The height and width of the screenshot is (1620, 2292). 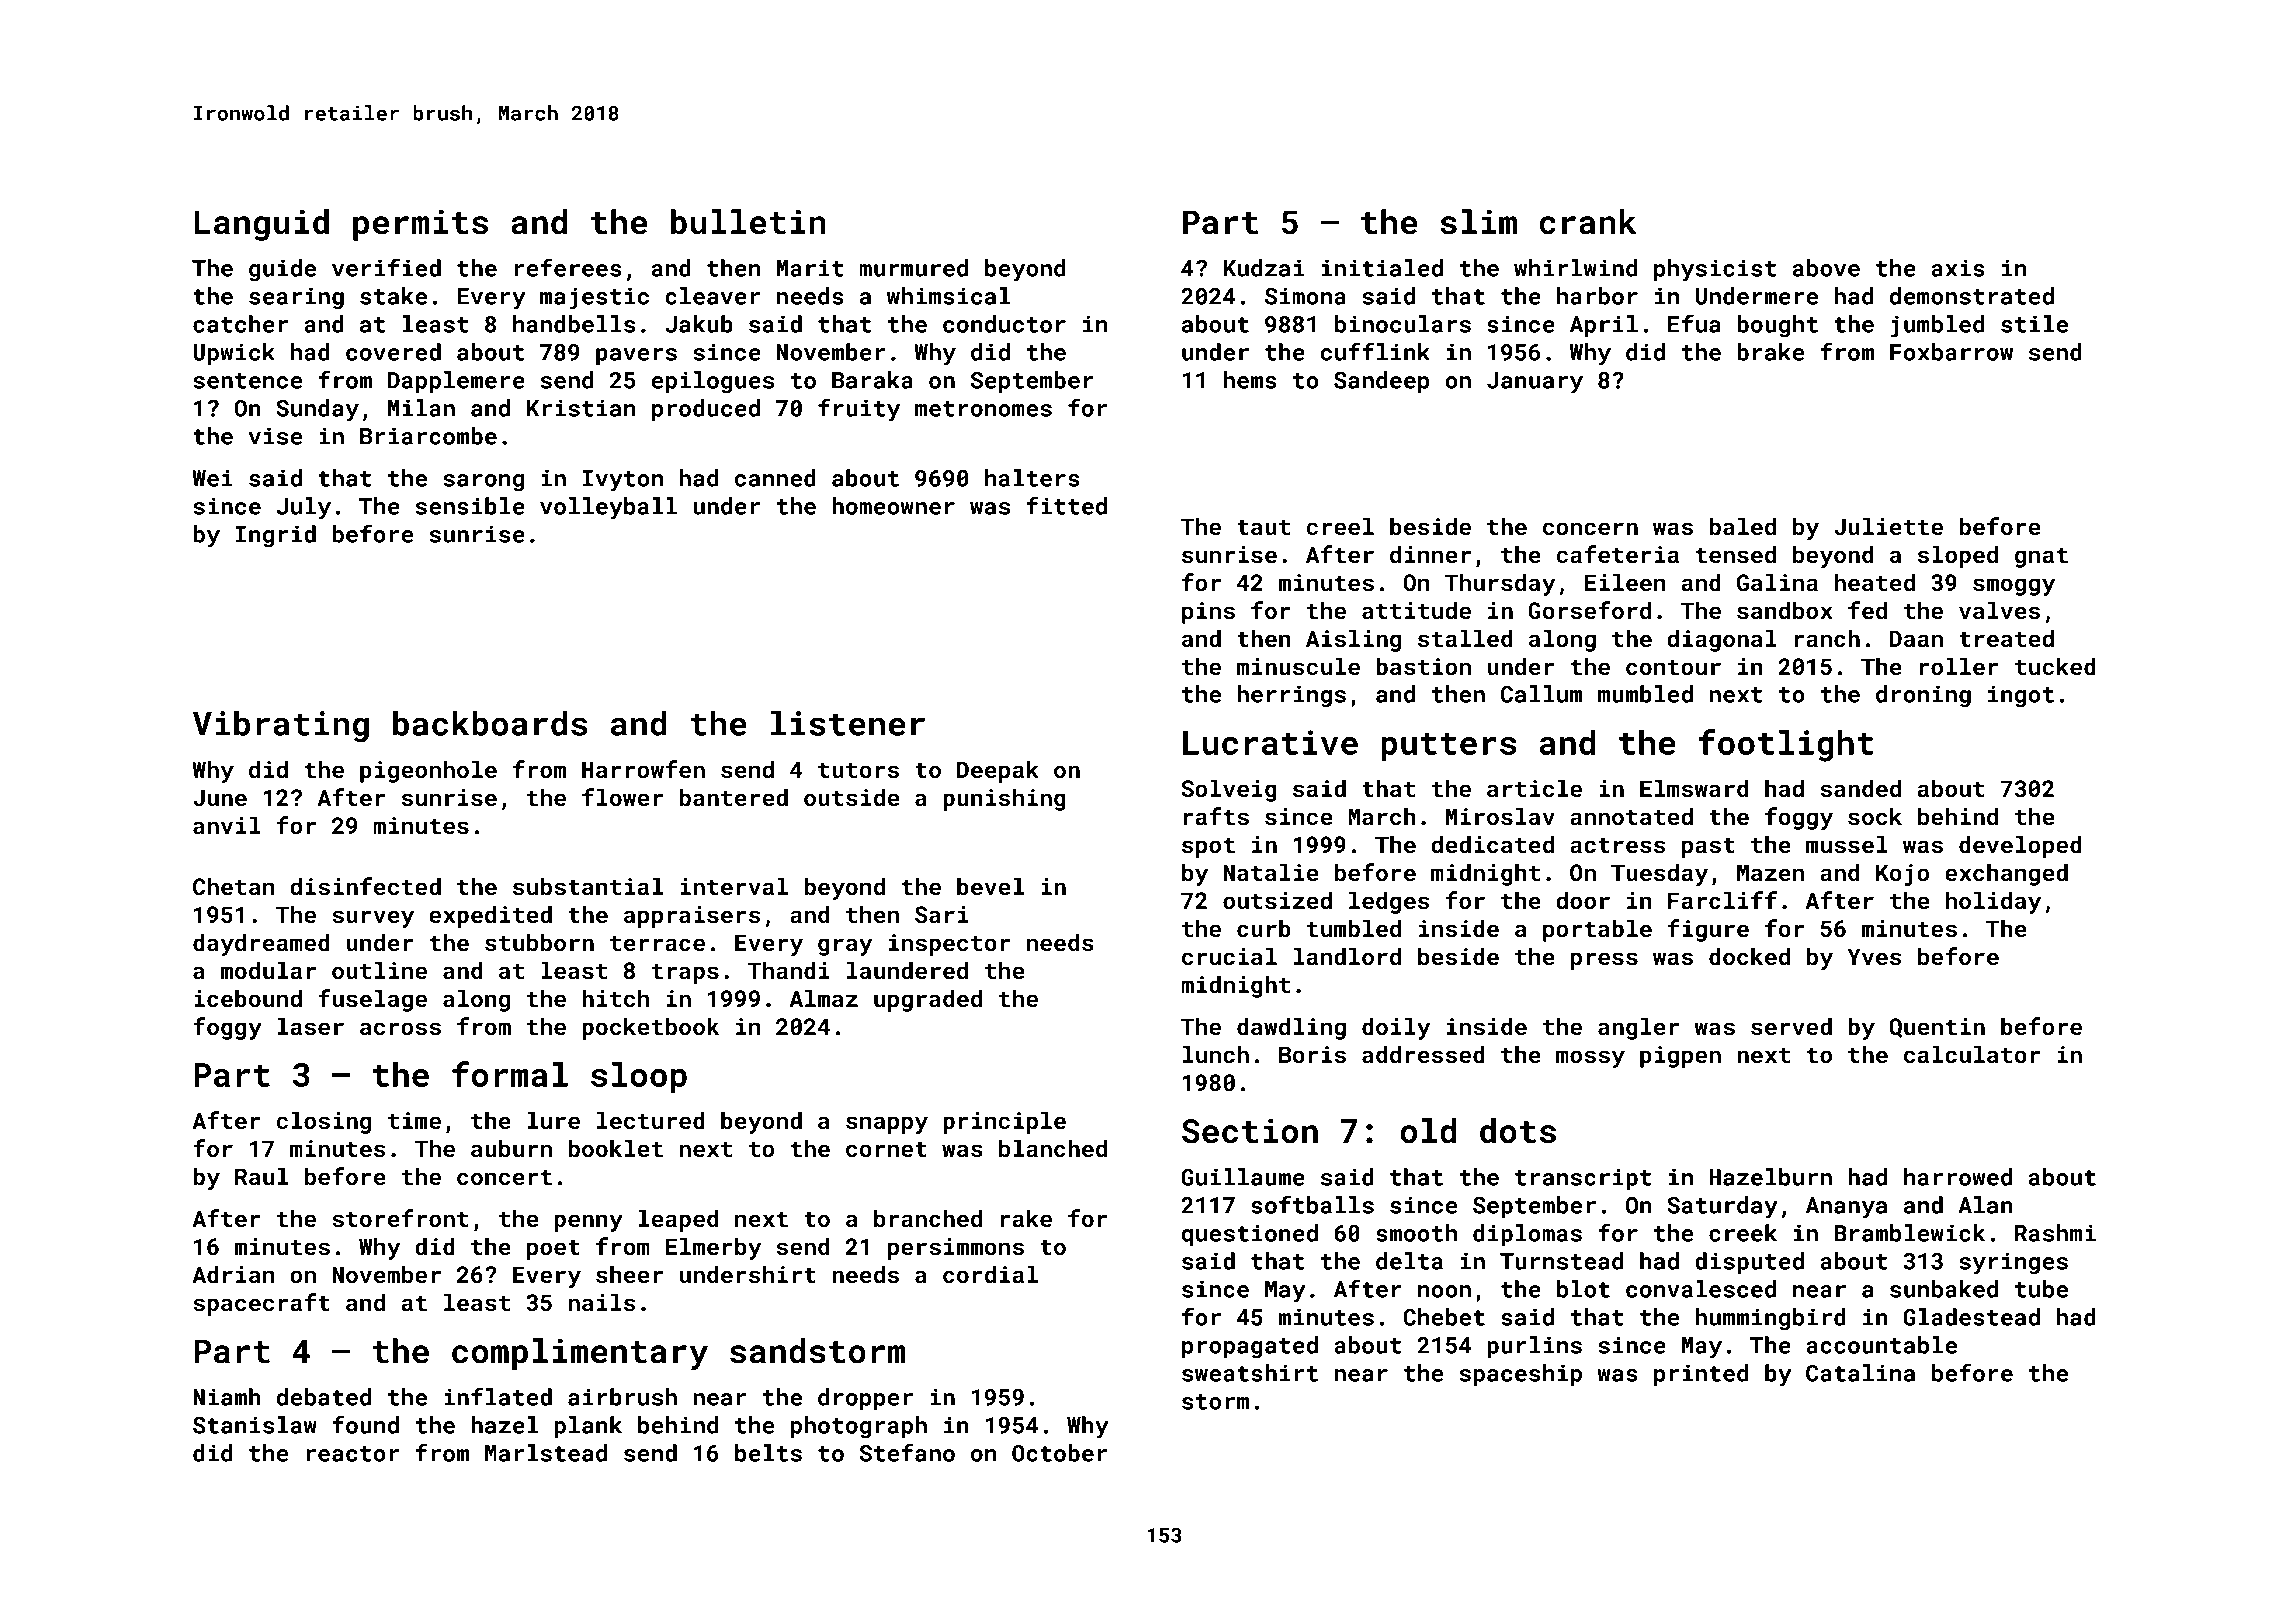 I want to click on Kristian, so click(x=581, y=408).
